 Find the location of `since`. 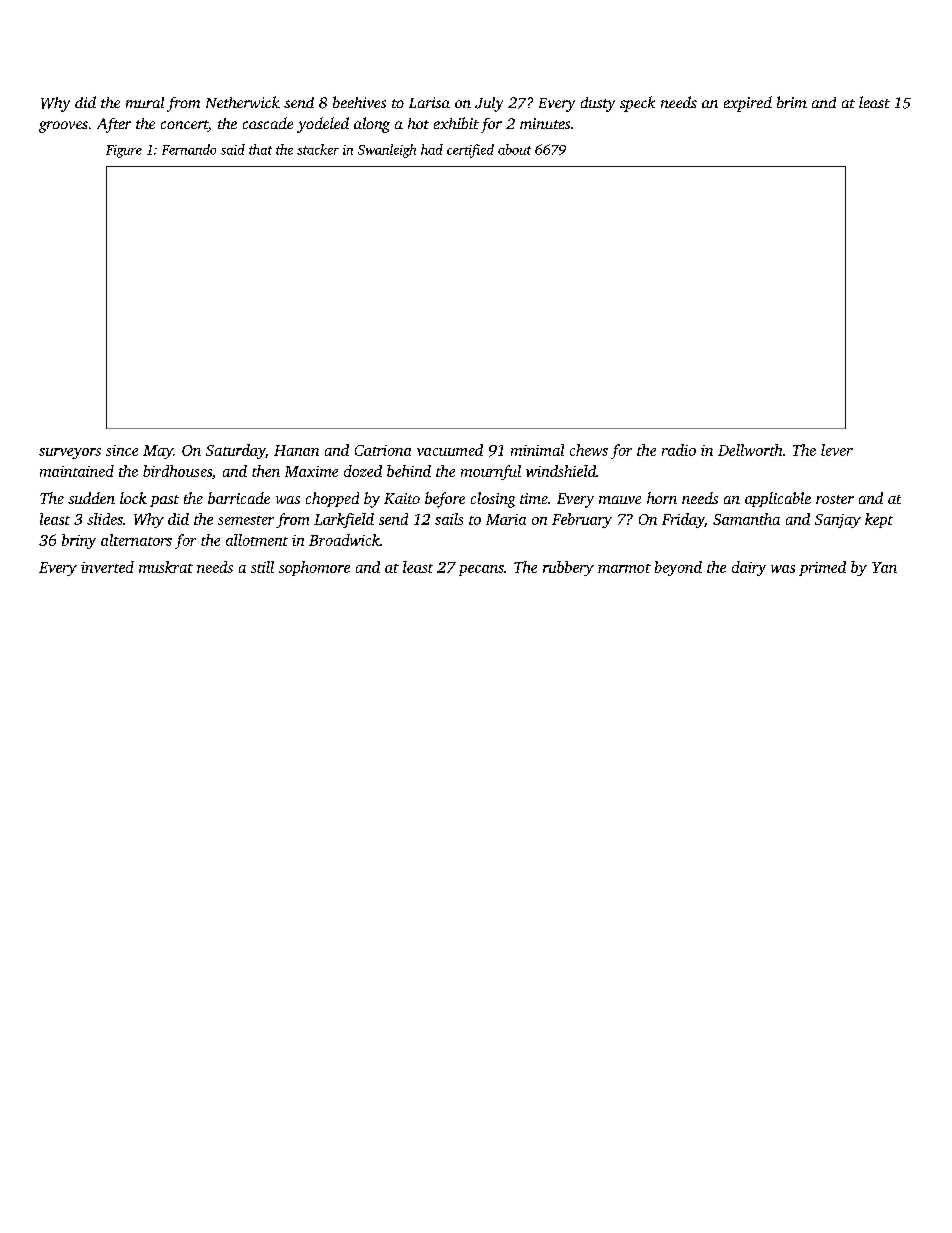

since is located at coordinates (122, 450).
